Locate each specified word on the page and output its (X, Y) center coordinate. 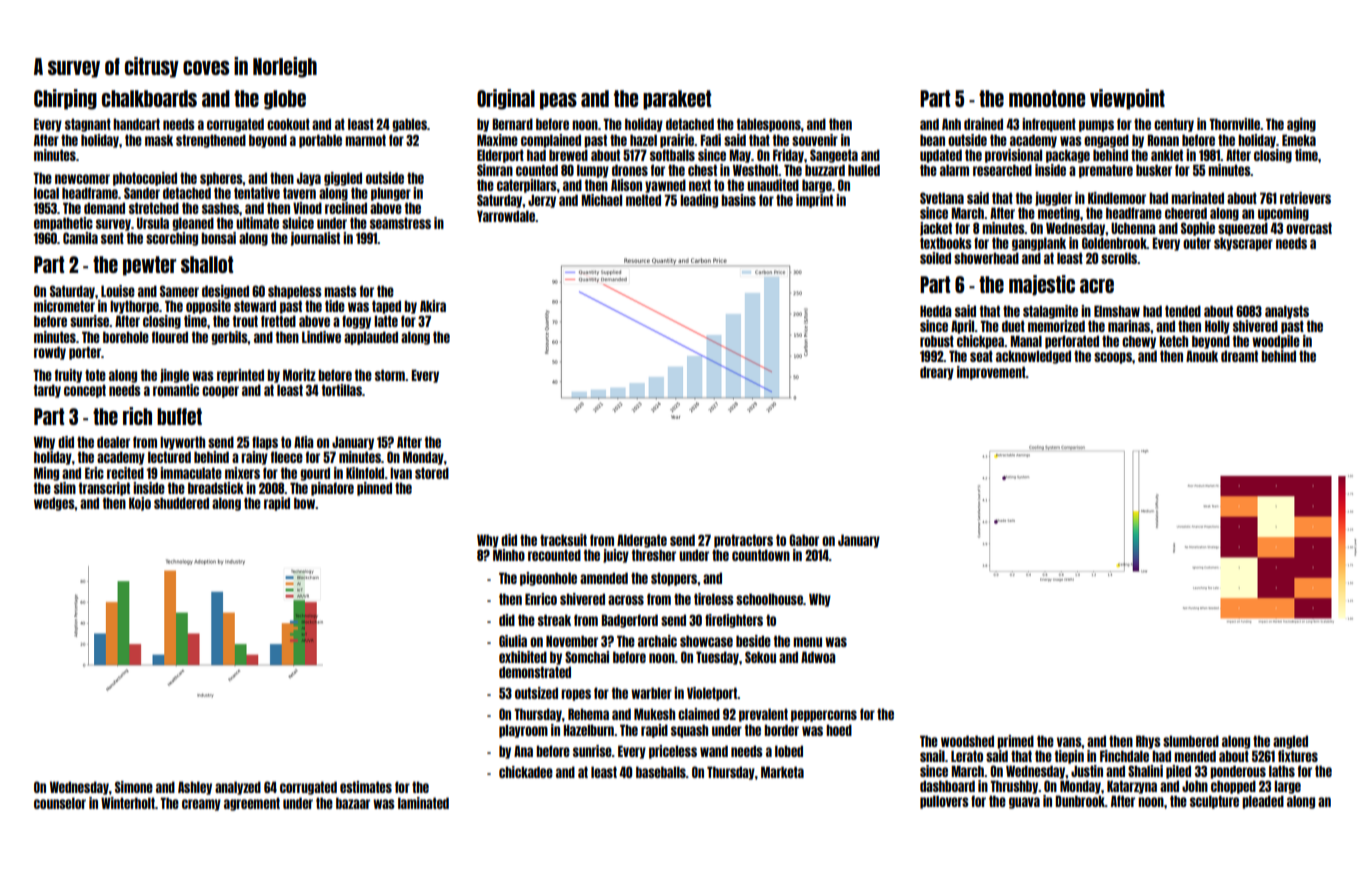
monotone (1047, 98)
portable (320, 141)
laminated (423, 803)
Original (506, 99)
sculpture (1214, 802)
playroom (523, 731)
